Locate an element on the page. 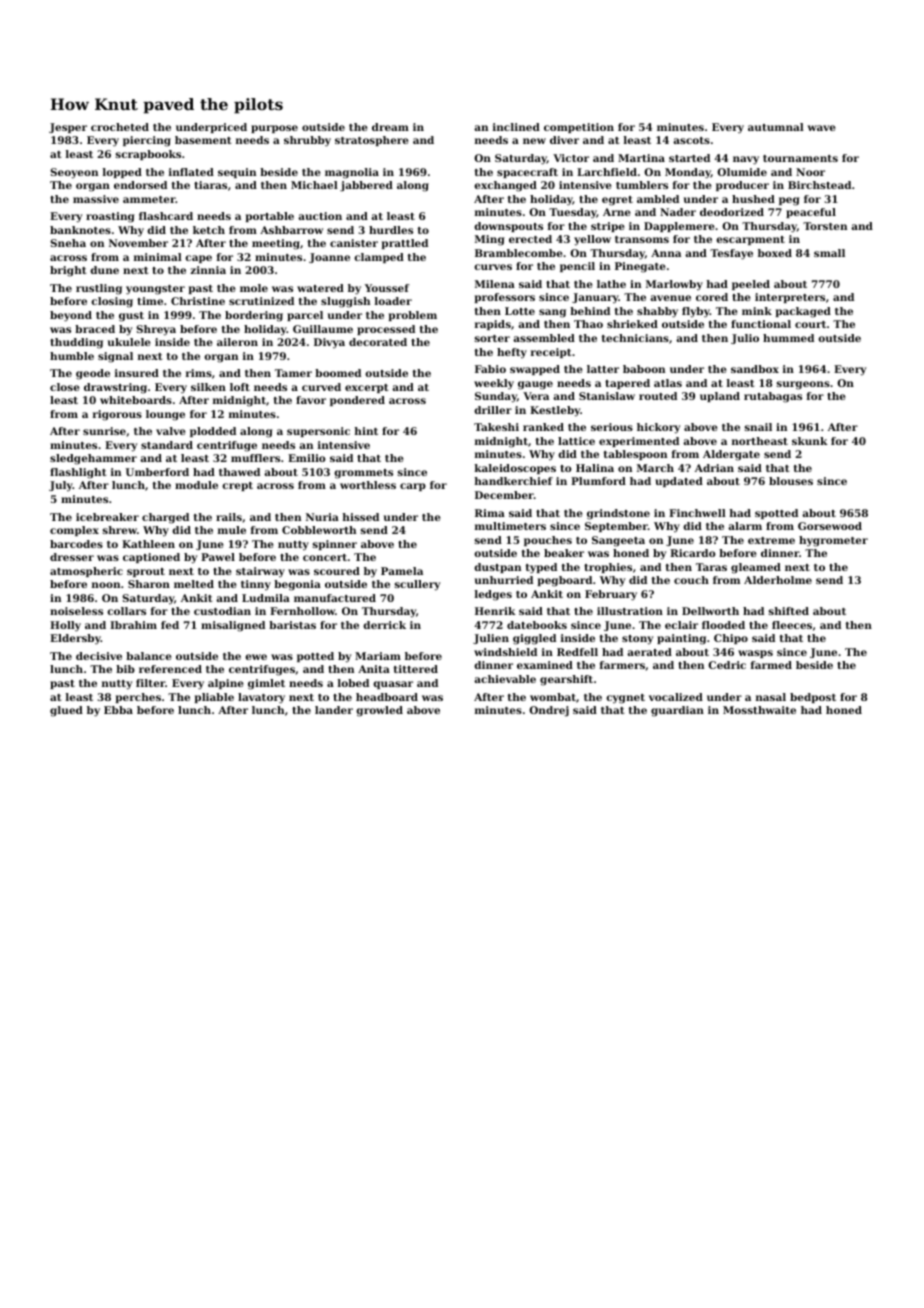 This image has height=1308, width=924. excerpt is located at coordinates (367, 388).
